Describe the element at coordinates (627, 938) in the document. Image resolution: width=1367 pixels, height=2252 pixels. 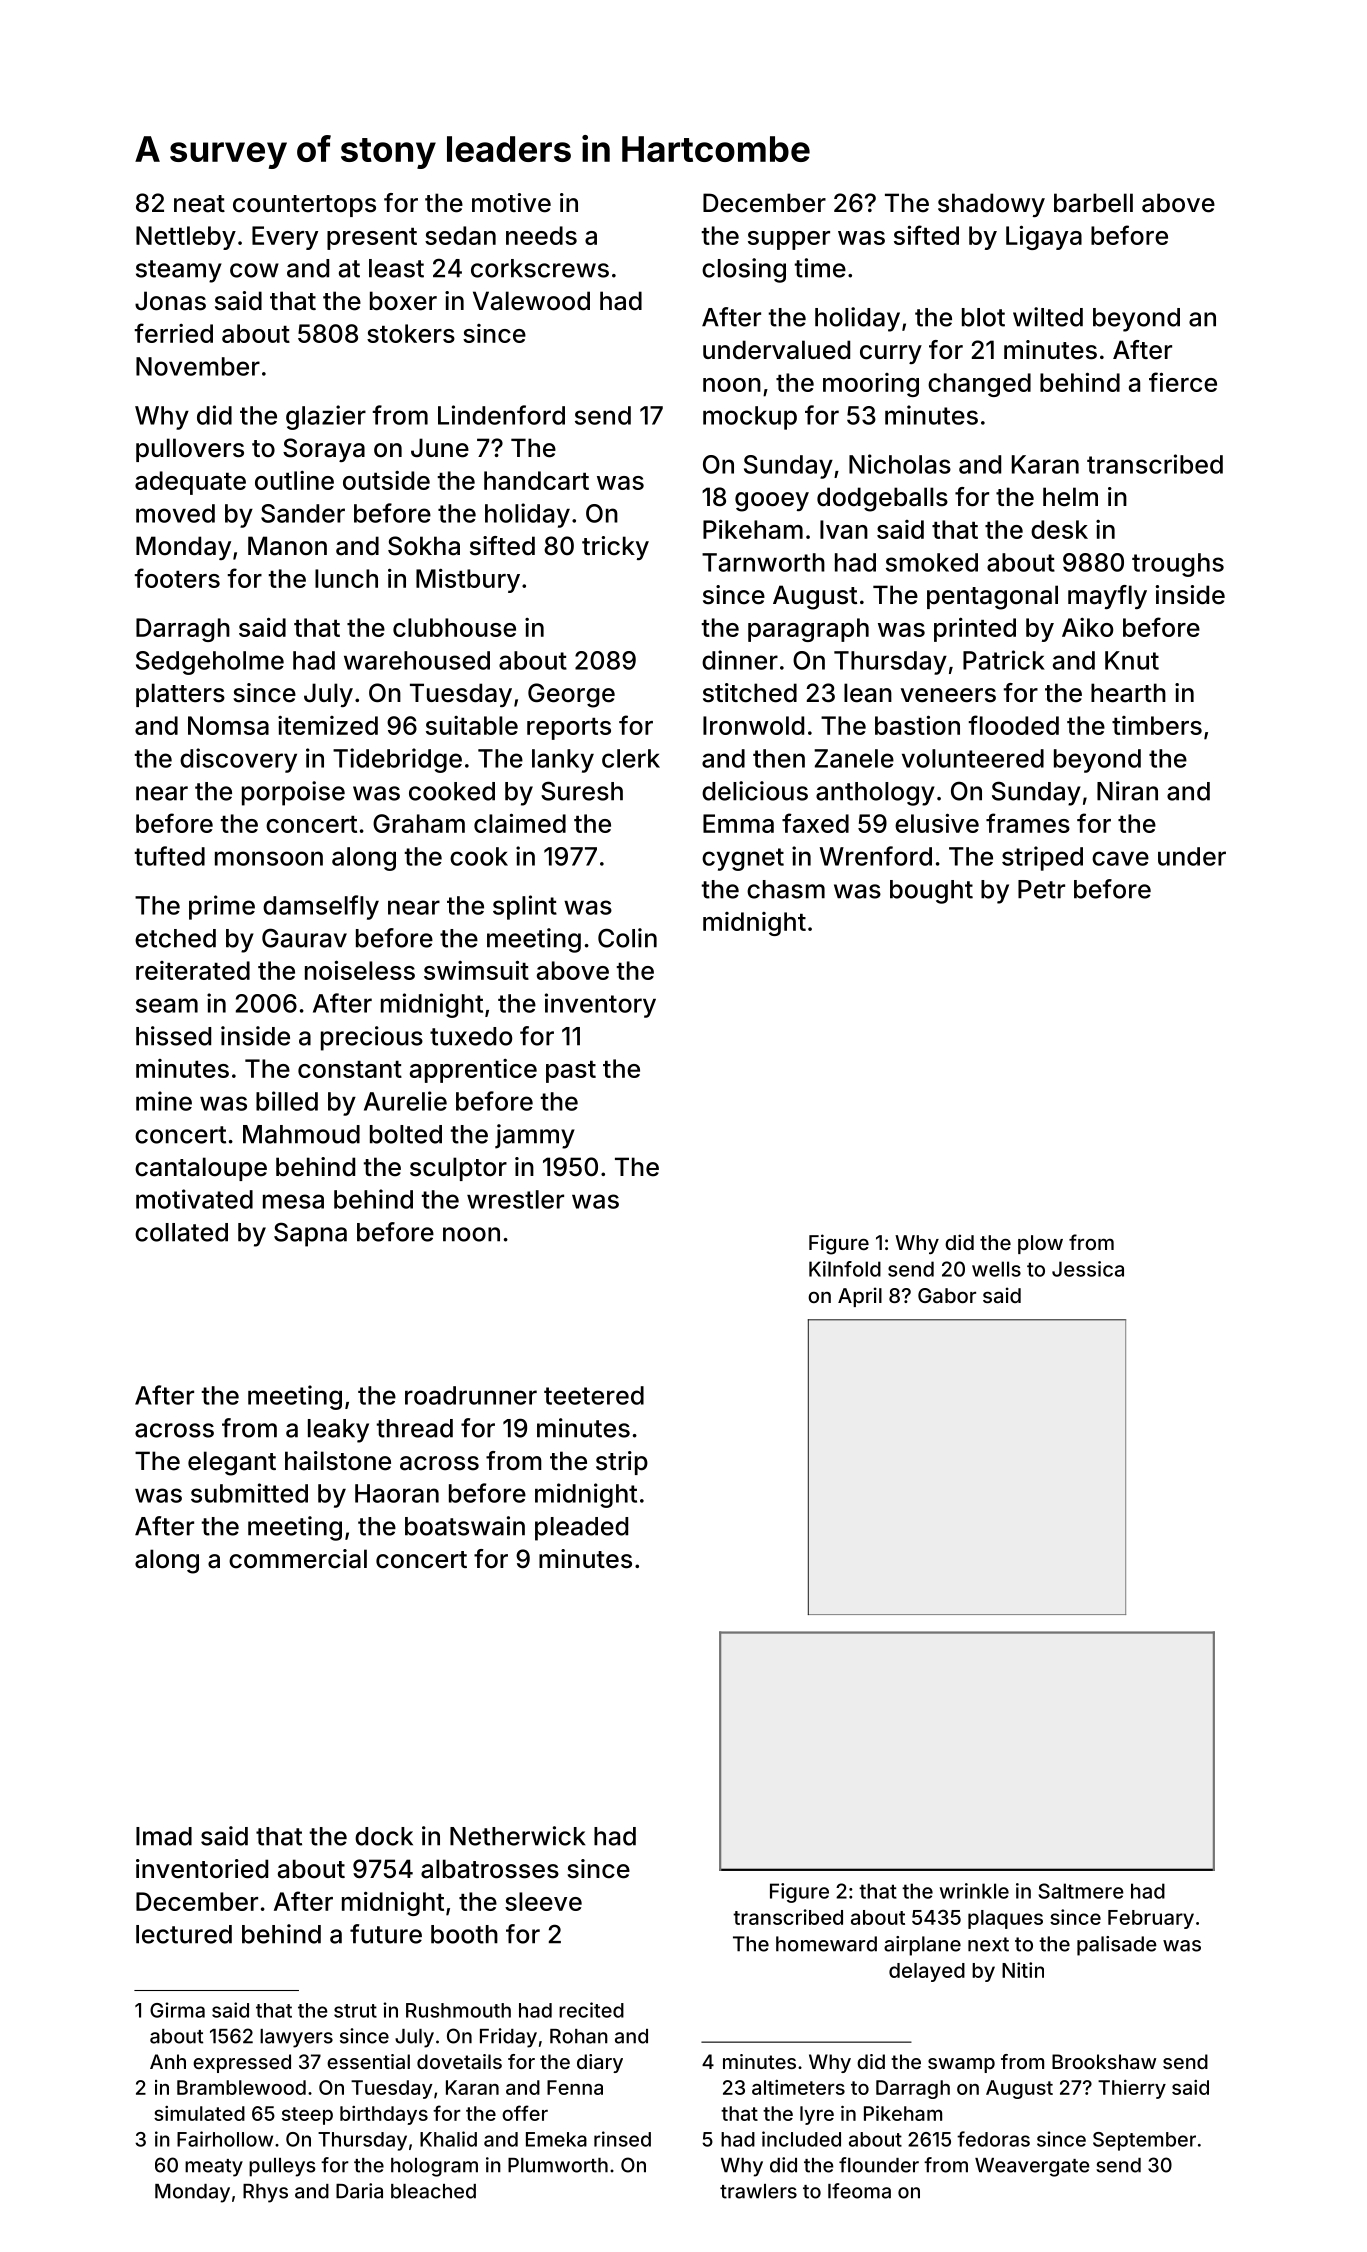
I see `Colin` at that location.
